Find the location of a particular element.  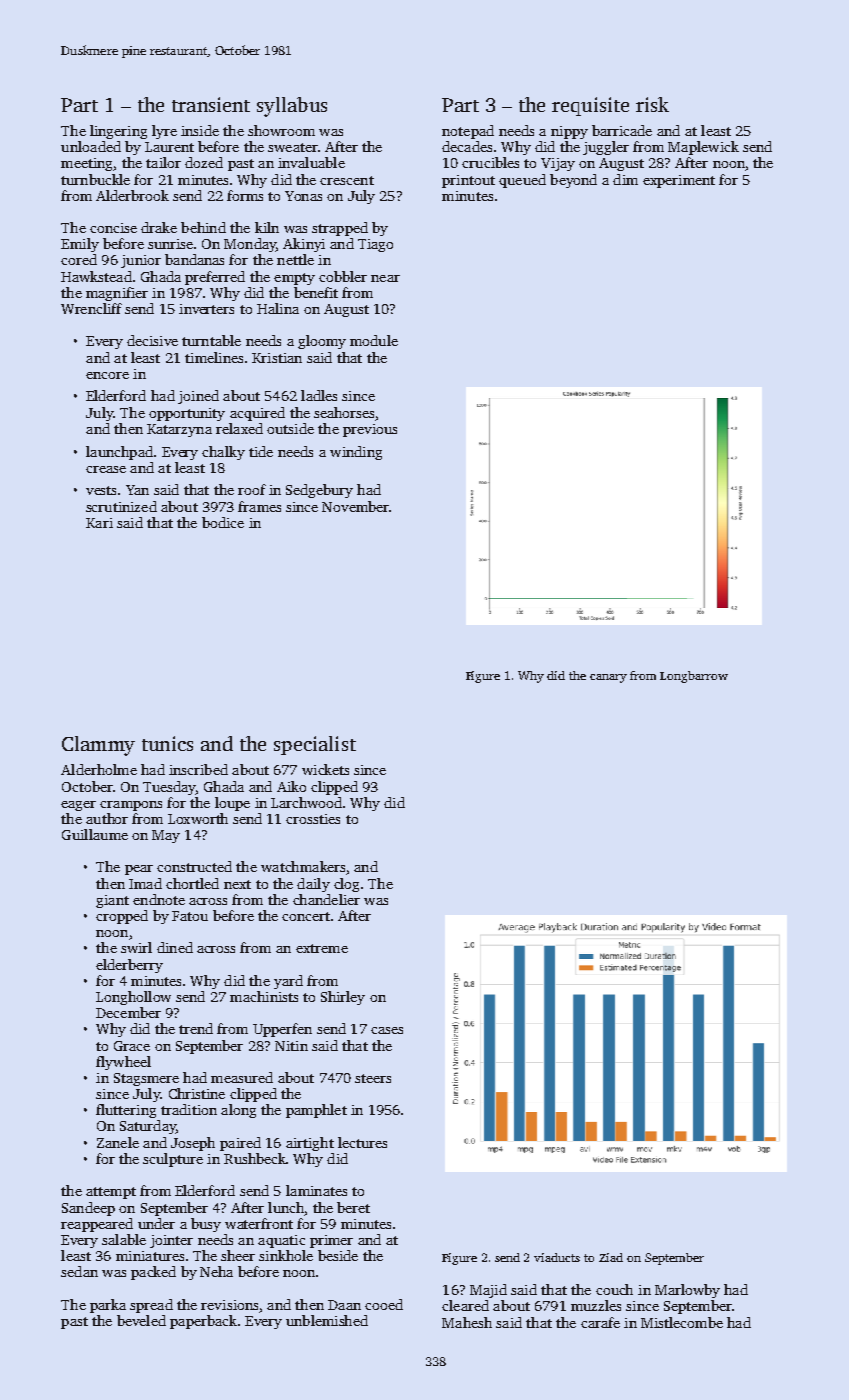

Clammy is located at coordinates (98, 746).
